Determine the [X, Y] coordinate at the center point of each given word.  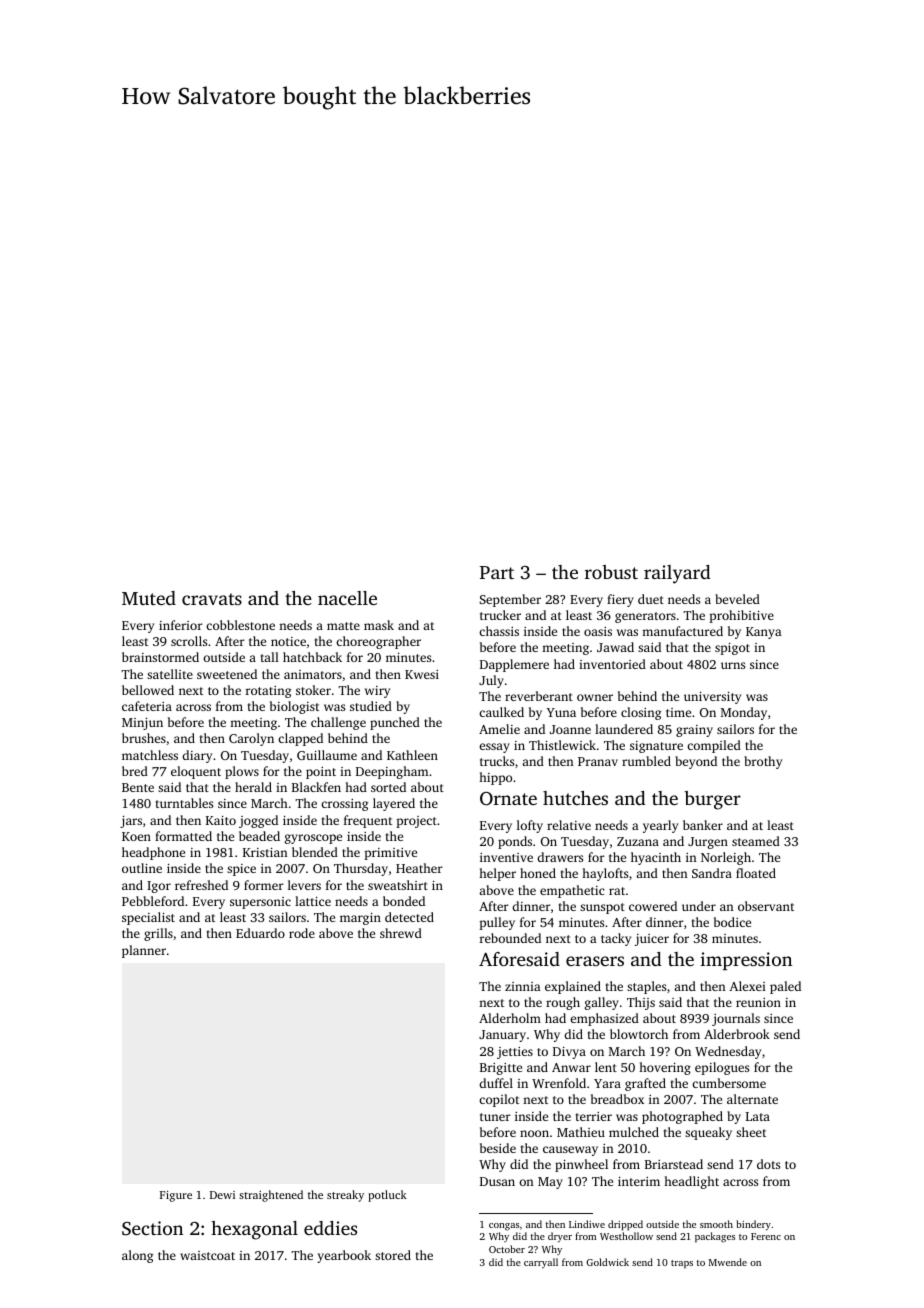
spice [241, 870]
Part [497, 572]
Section [152, 1228]
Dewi [222, 1195]
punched [395, 723]
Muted [149, 598]
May [550, 1183]
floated [756, 873]
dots [768, 1164]
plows [242, 772]
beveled [737, 599]
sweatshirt [398, 885]
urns [733, 665]
